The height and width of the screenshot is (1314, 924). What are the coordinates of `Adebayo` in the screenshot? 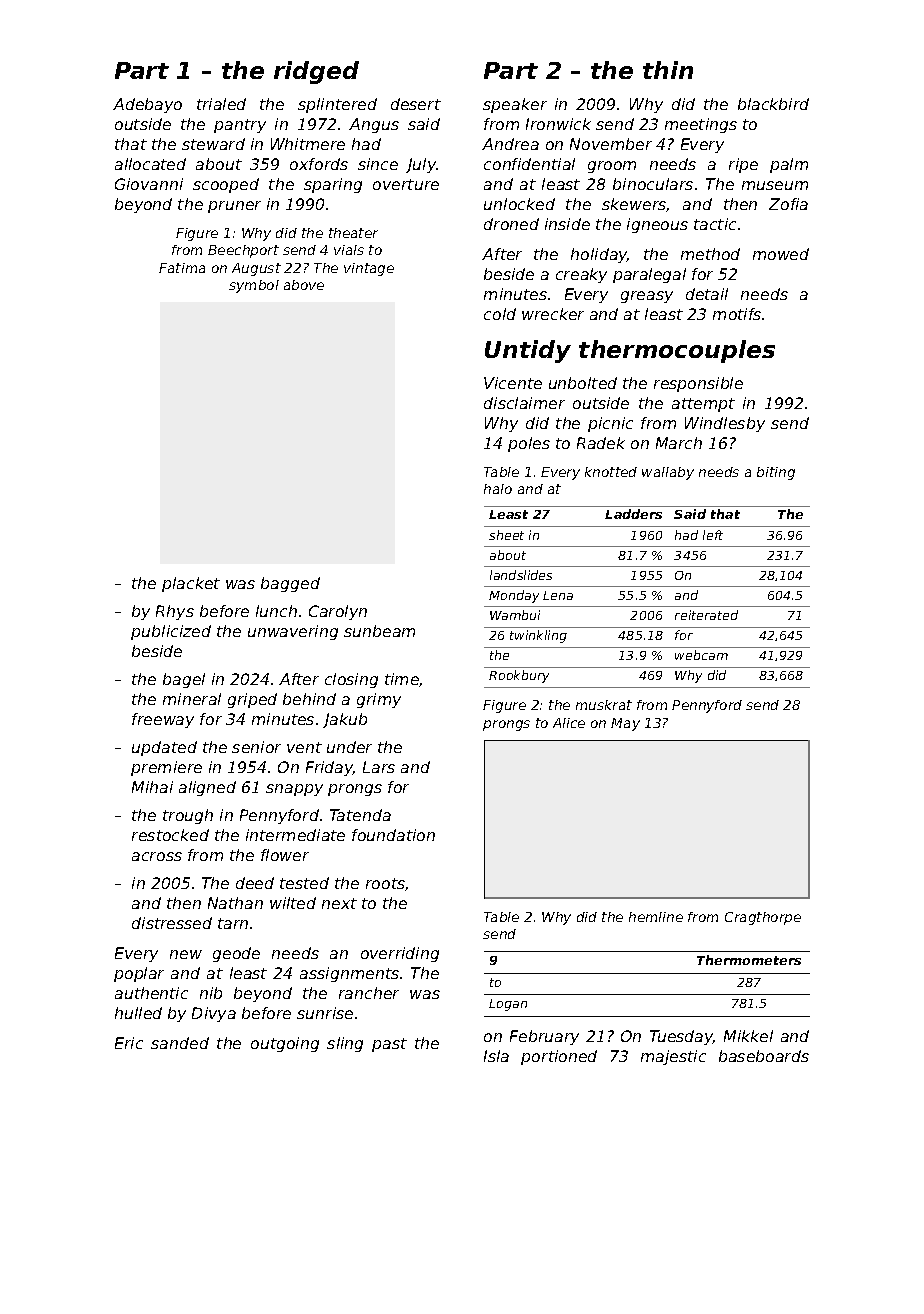 It's located at (147, 105).
